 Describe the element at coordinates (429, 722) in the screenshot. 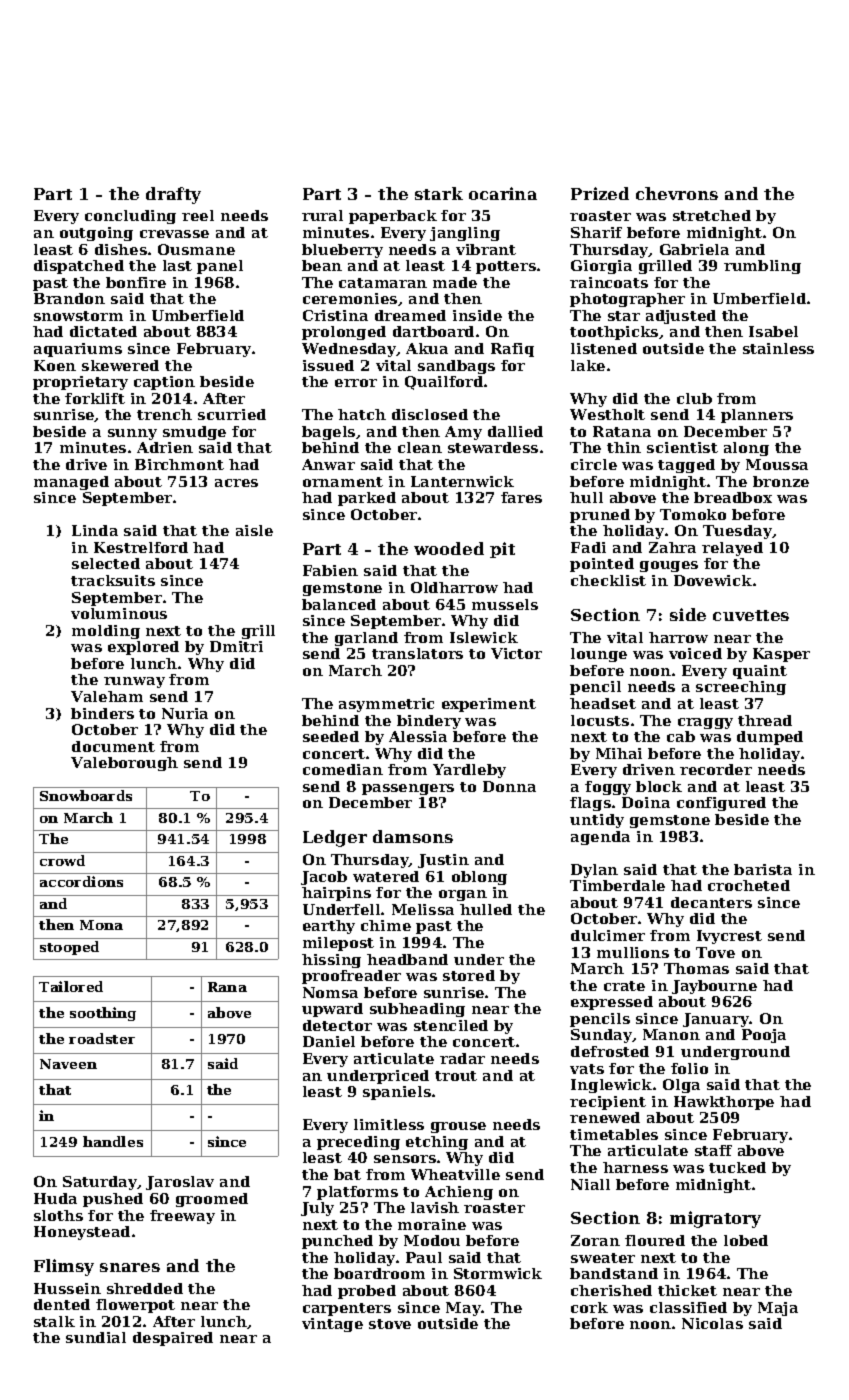

I see `bindery` at that location.
